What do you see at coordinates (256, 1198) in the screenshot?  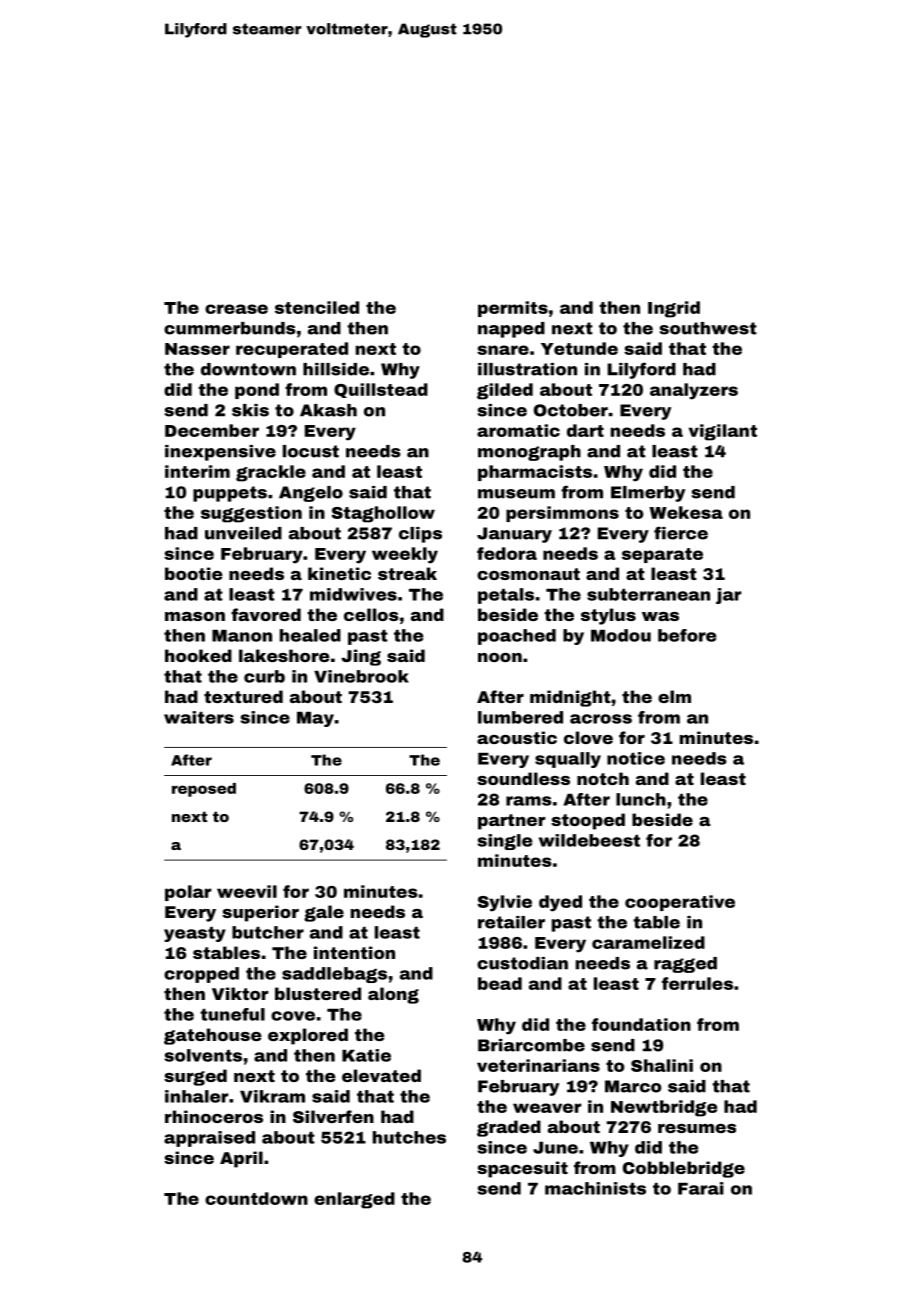 I see `countdown` at bounding box center [256, 1198].
